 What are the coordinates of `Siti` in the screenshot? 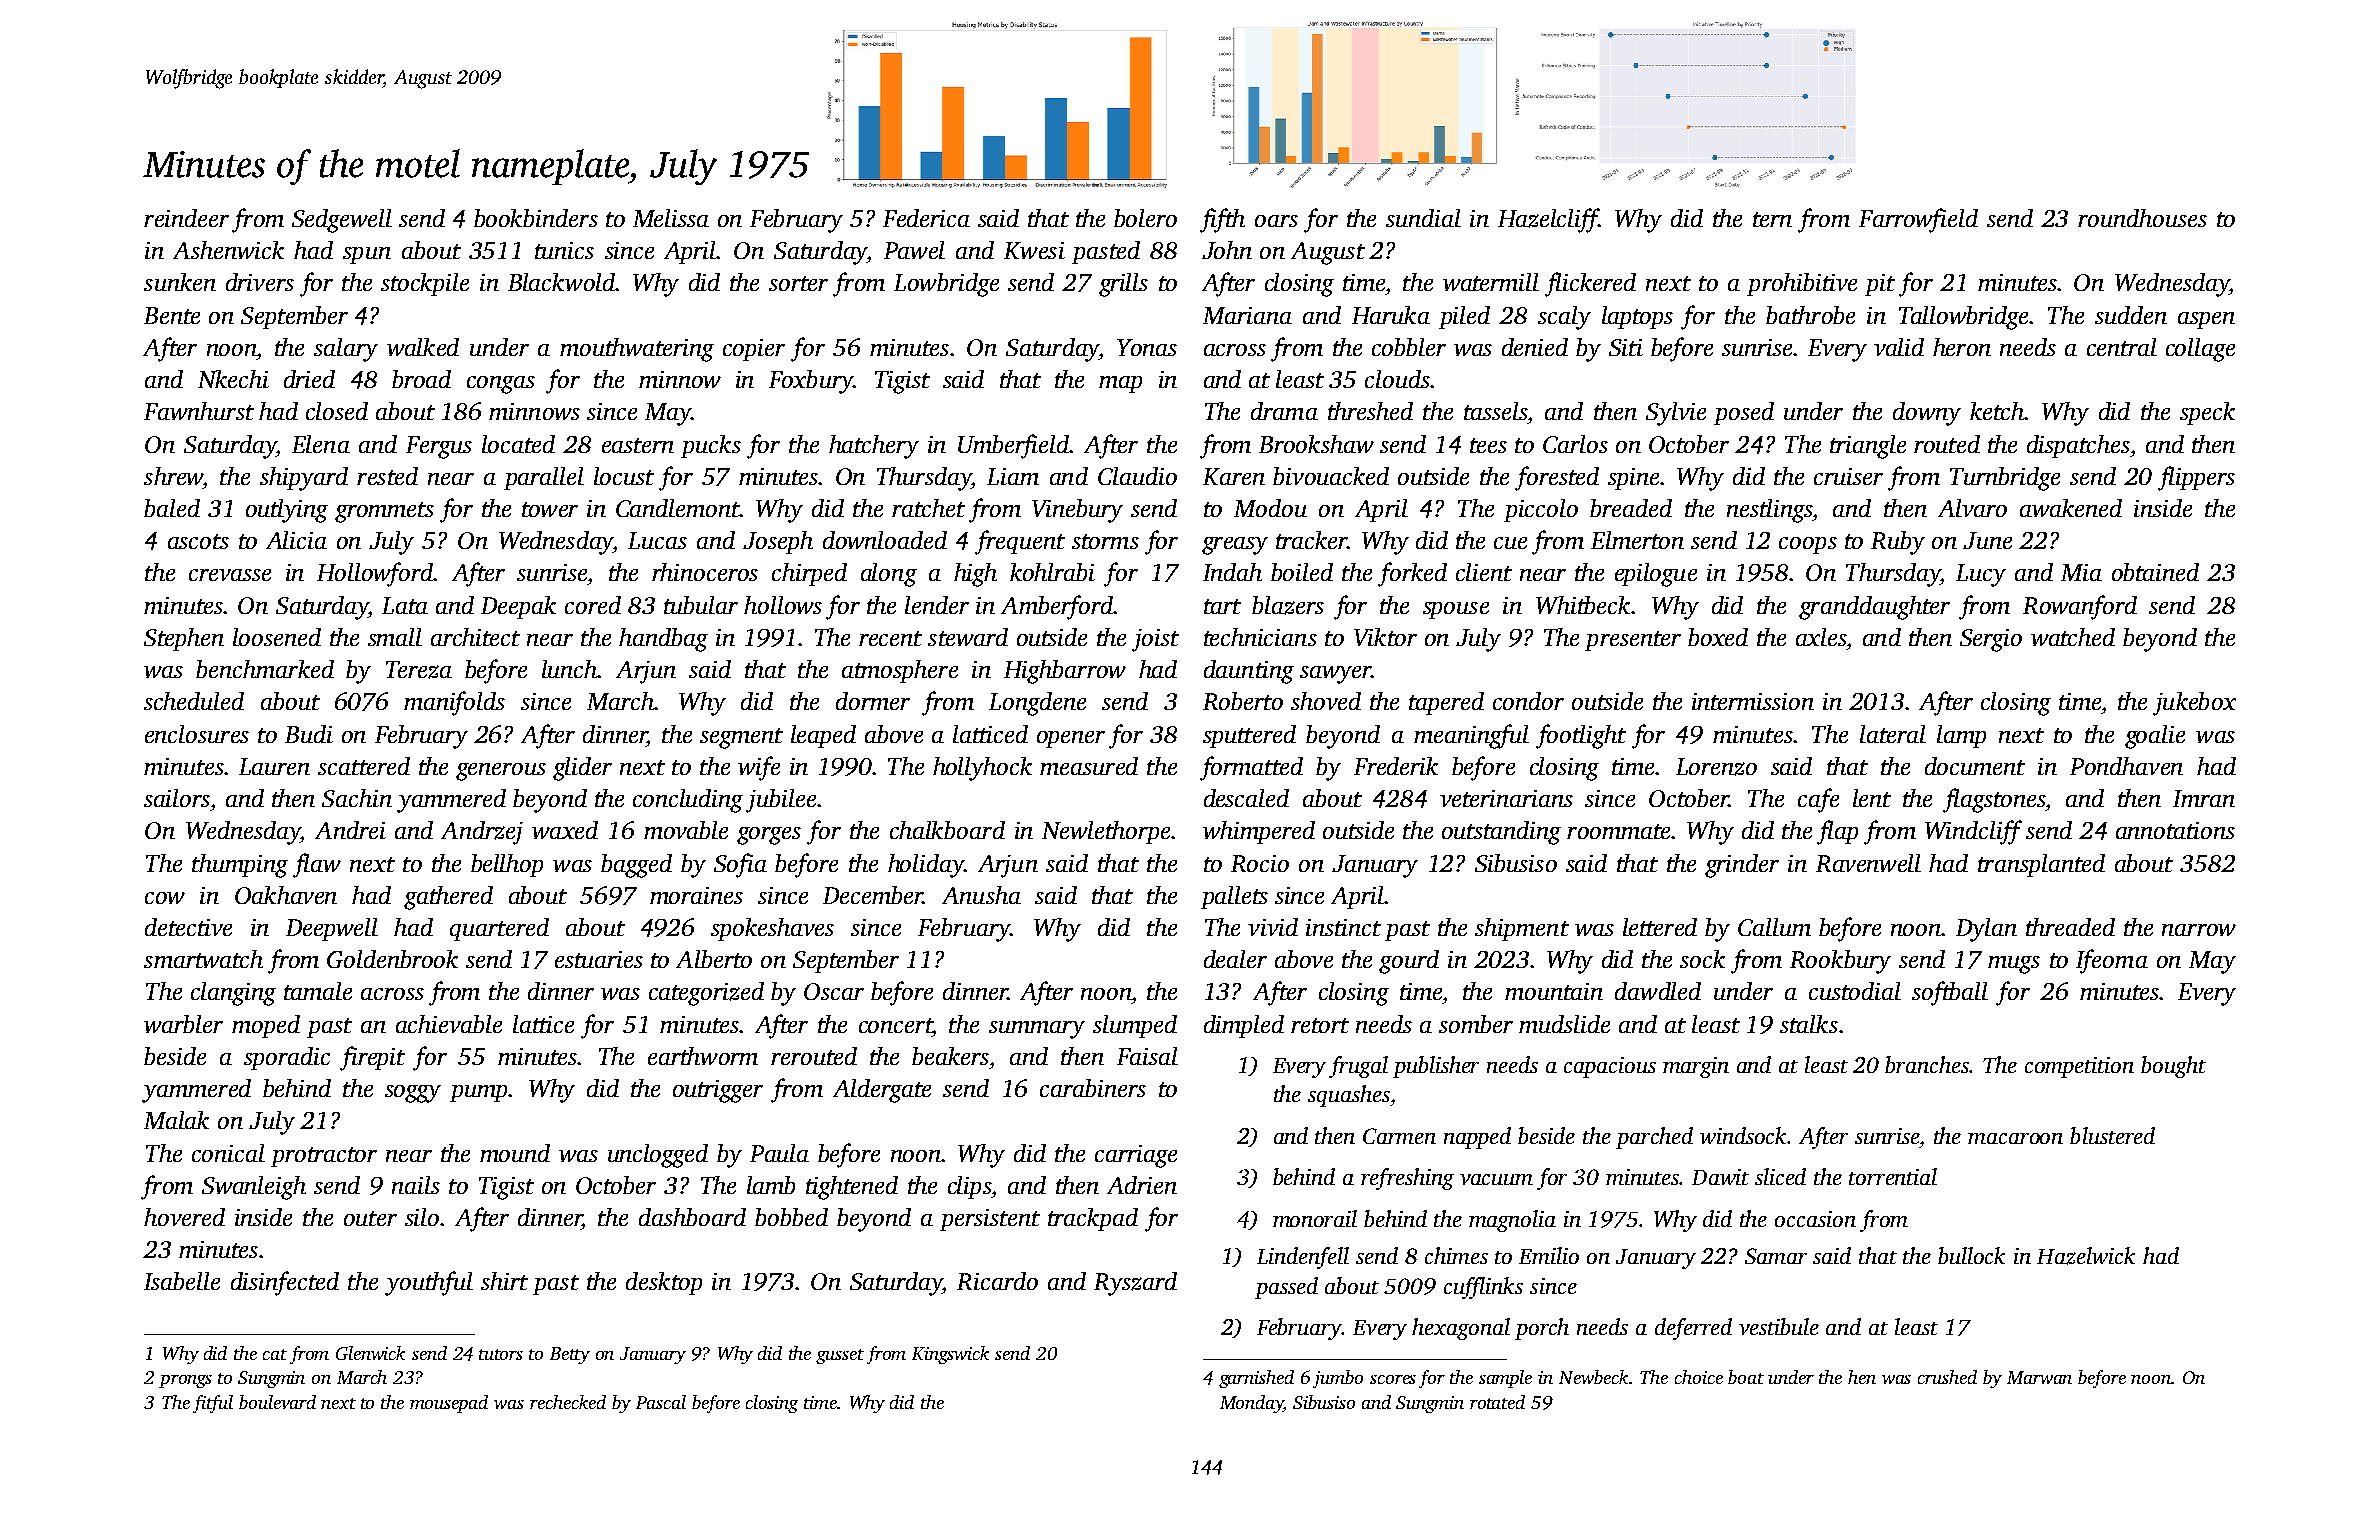 It's located at (1626, 347).
